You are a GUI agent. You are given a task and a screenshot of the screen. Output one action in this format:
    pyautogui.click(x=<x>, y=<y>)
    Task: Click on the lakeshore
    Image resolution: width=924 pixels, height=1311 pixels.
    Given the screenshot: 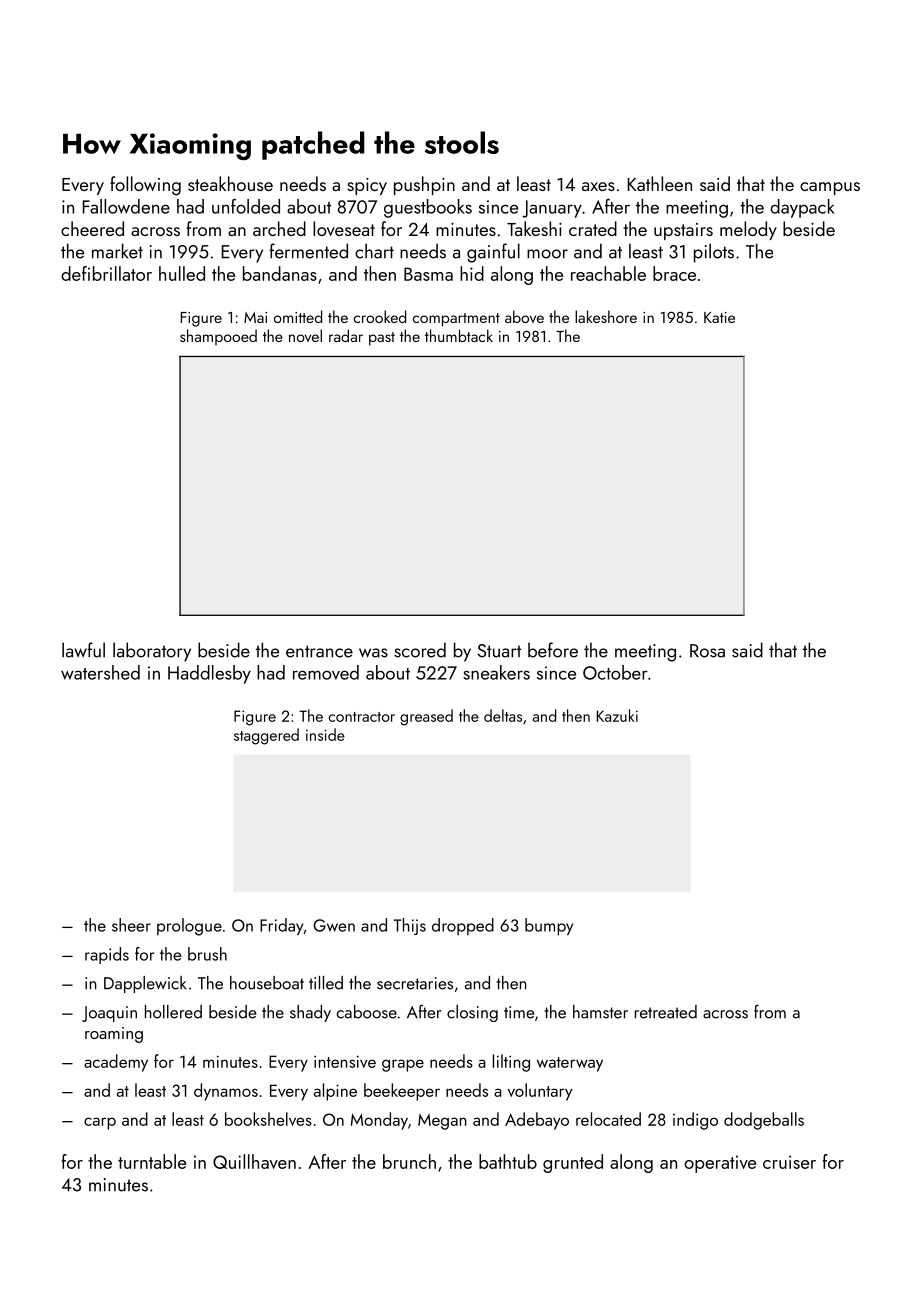 What is the action you would take?
    pyautogui.click(x=606, y=316)
